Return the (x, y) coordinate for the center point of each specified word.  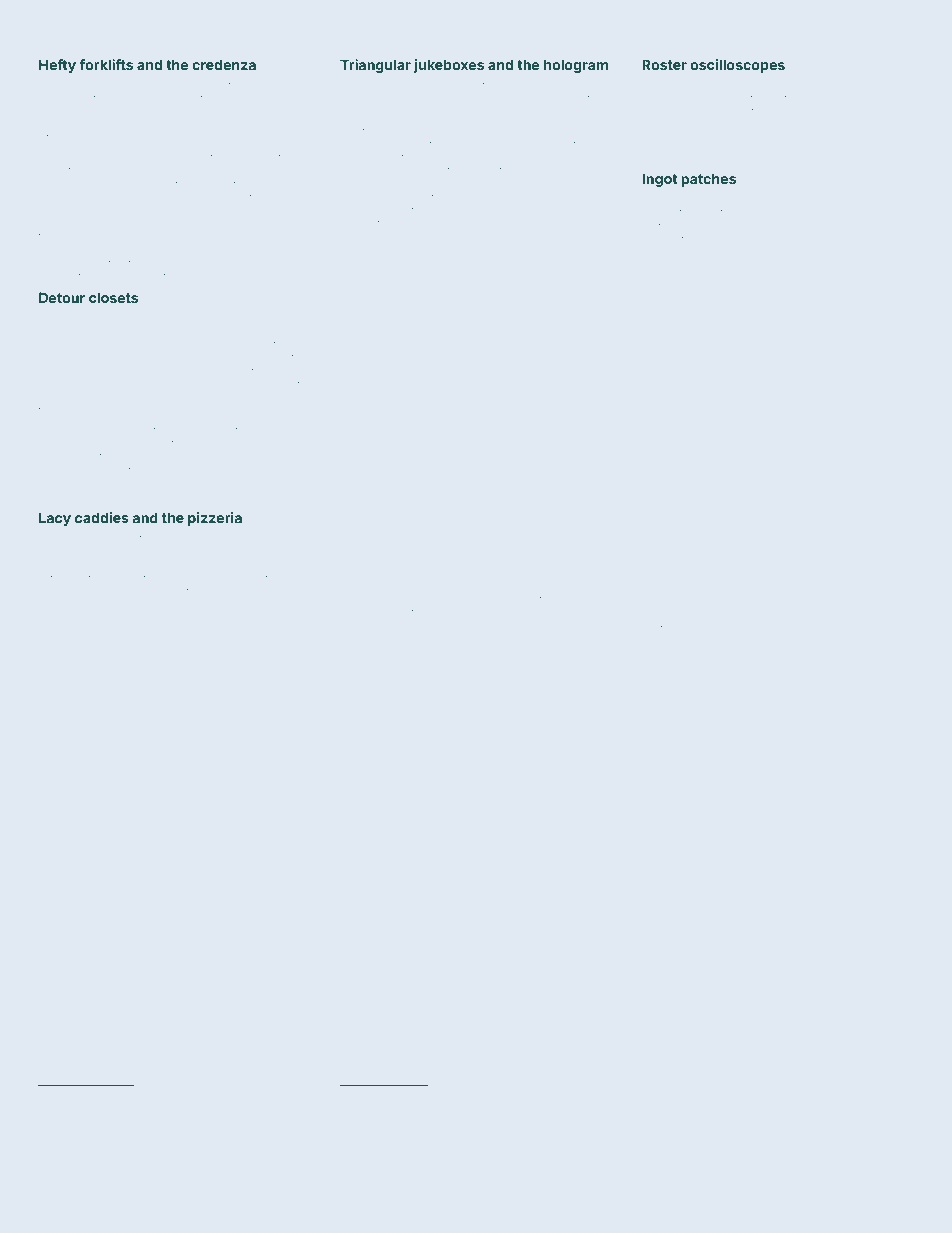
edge (284, 445)
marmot (828, 586)
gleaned (290, 431)
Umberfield (437, 599)
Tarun (846, 628)
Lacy (55, 519)
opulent (284, 606)
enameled (159, 344)
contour (660, 629)
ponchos (59, 606)
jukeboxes (449, 66)
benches (704, 144)
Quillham (71, 85)
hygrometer (760, 629)
